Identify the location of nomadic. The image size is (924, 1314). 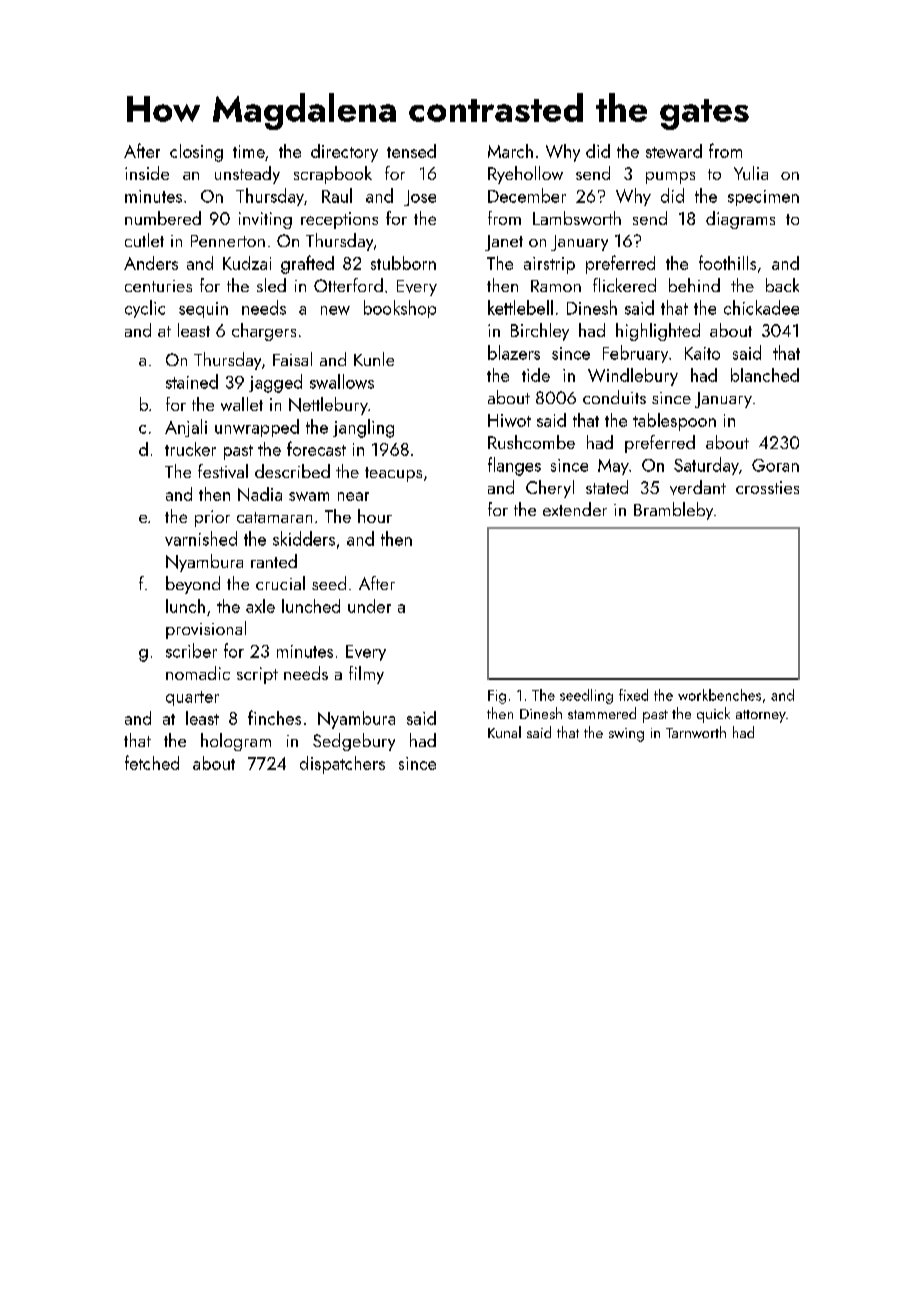
(198, 673).
